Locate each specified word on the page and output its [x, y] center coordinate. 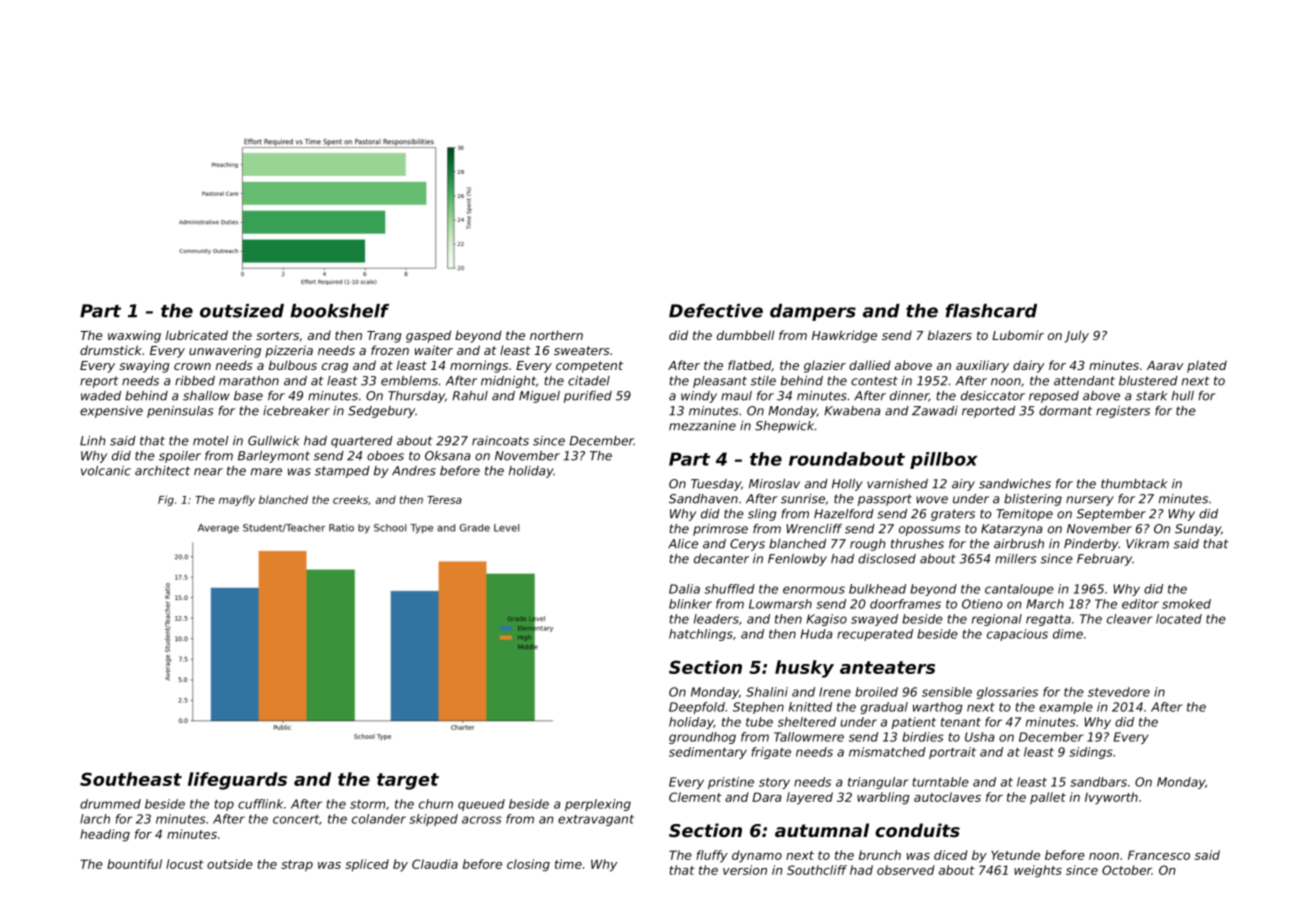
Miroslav [774, 484]
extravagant [596, 820]
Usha [980, 737]
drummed [110, 804]
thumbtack [1134, 484]
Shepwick [784, 427]
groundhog [702, 738]
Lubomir [1018, 335]
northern [556, 335]
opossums [929, 531]
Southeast [131, 779]
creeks [350, 499]
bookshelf [339, 311]
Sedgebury [381, 412]
